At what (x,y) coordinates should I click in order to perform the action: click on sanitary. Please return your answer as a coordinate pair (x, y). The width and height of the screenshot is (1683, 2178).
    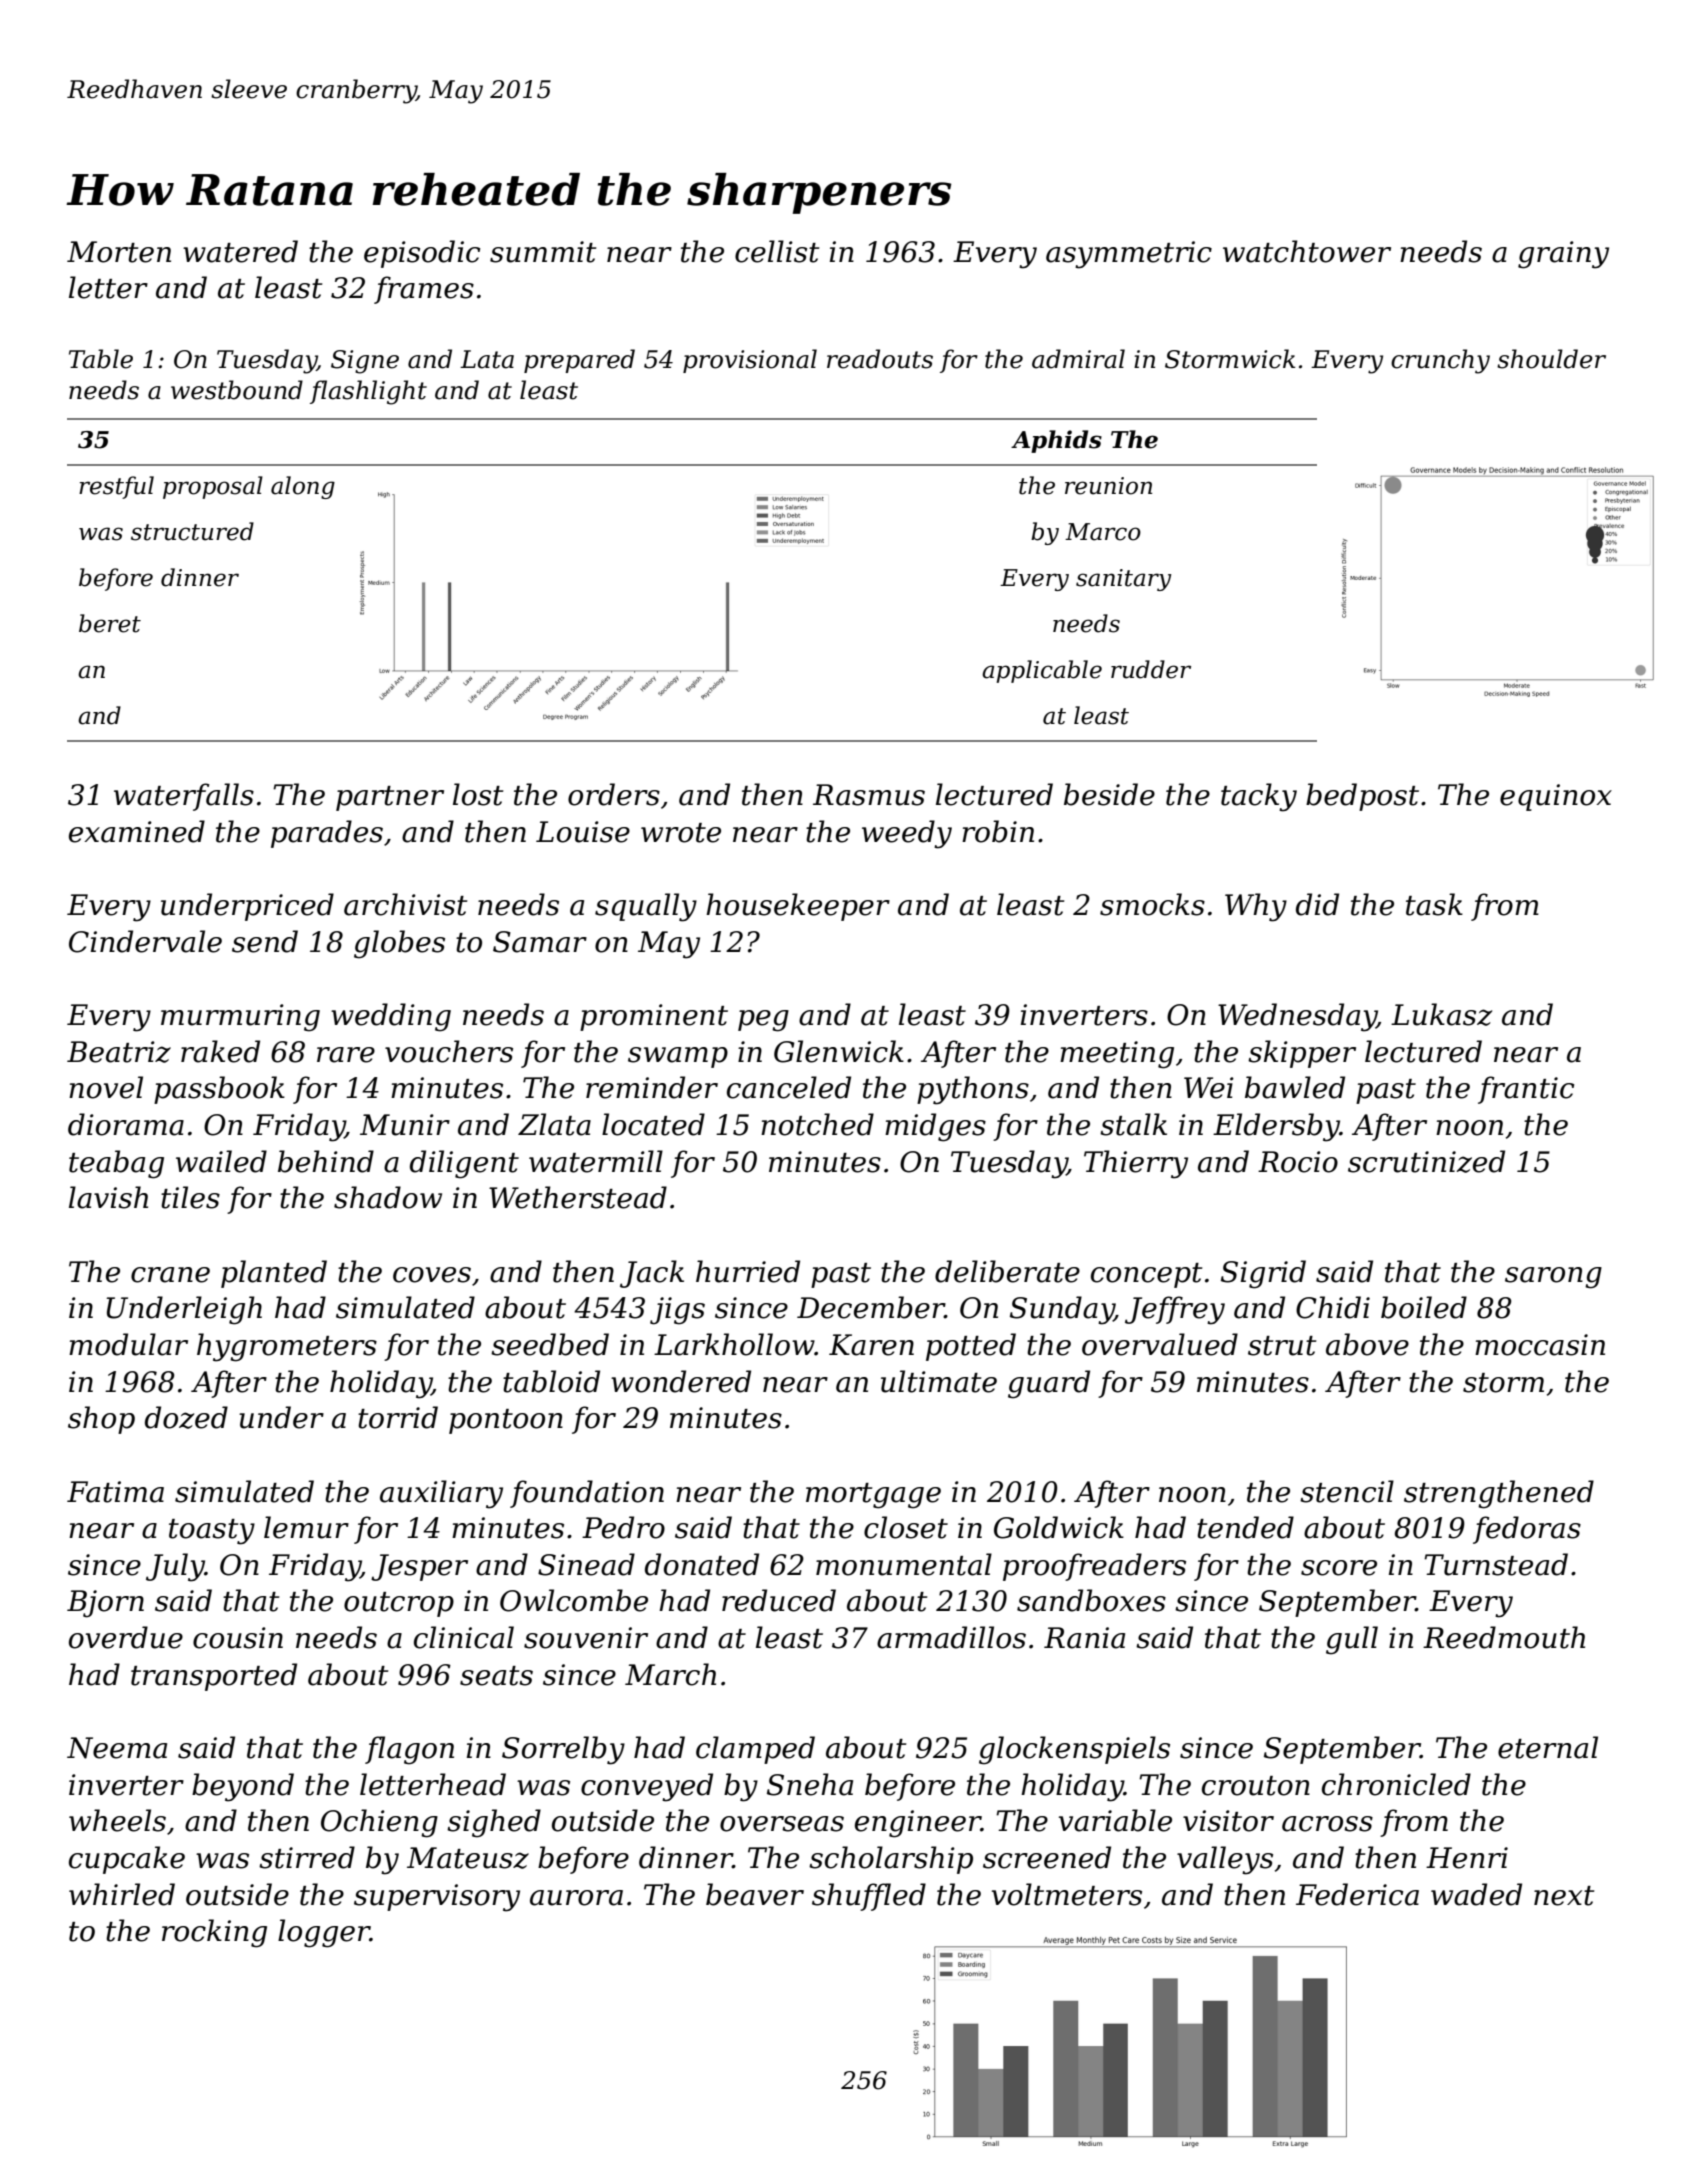
    Looking at the image, I should click on (1123, 580).
